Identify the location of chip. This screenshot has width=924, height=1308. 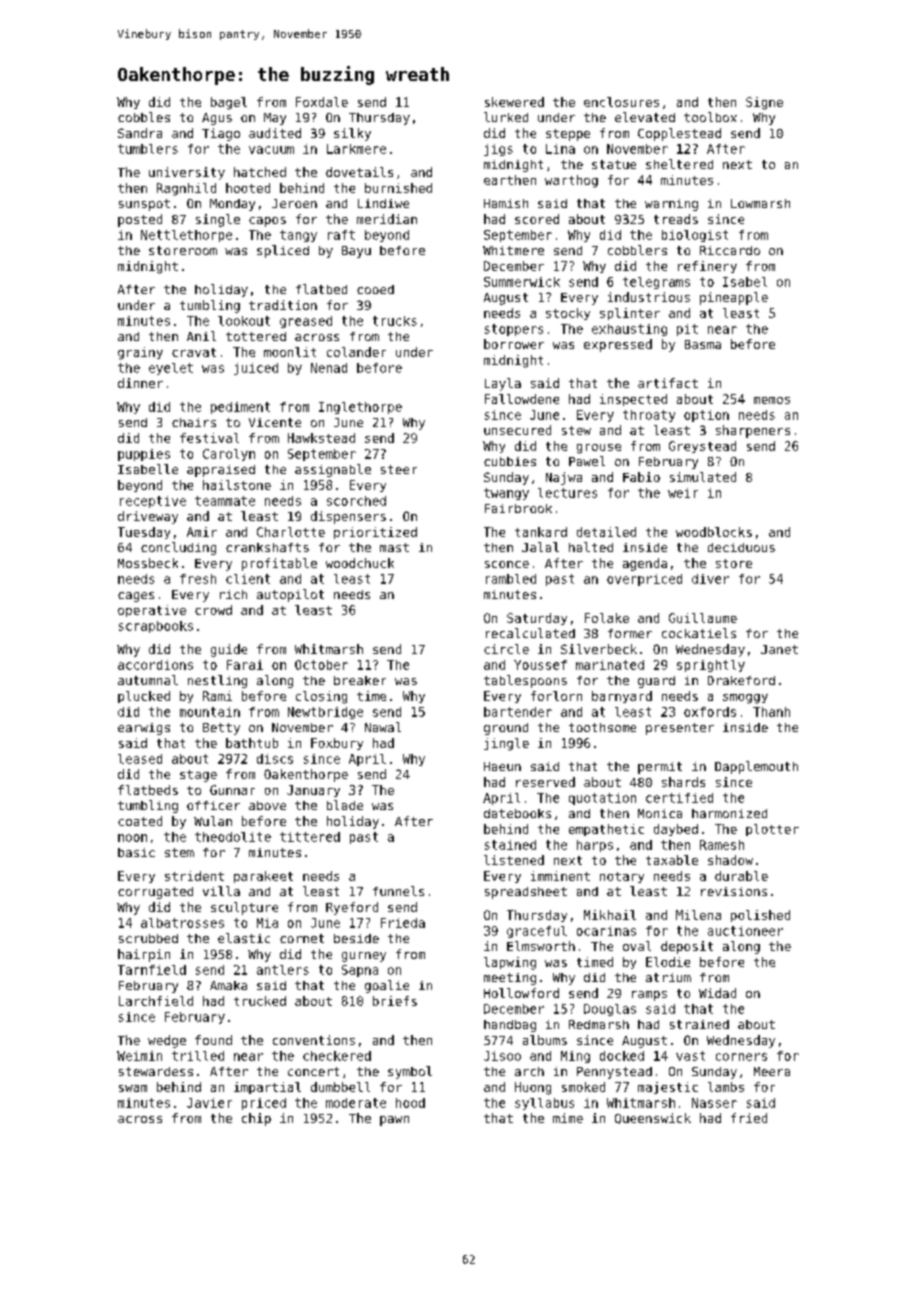
(256, 1119).
